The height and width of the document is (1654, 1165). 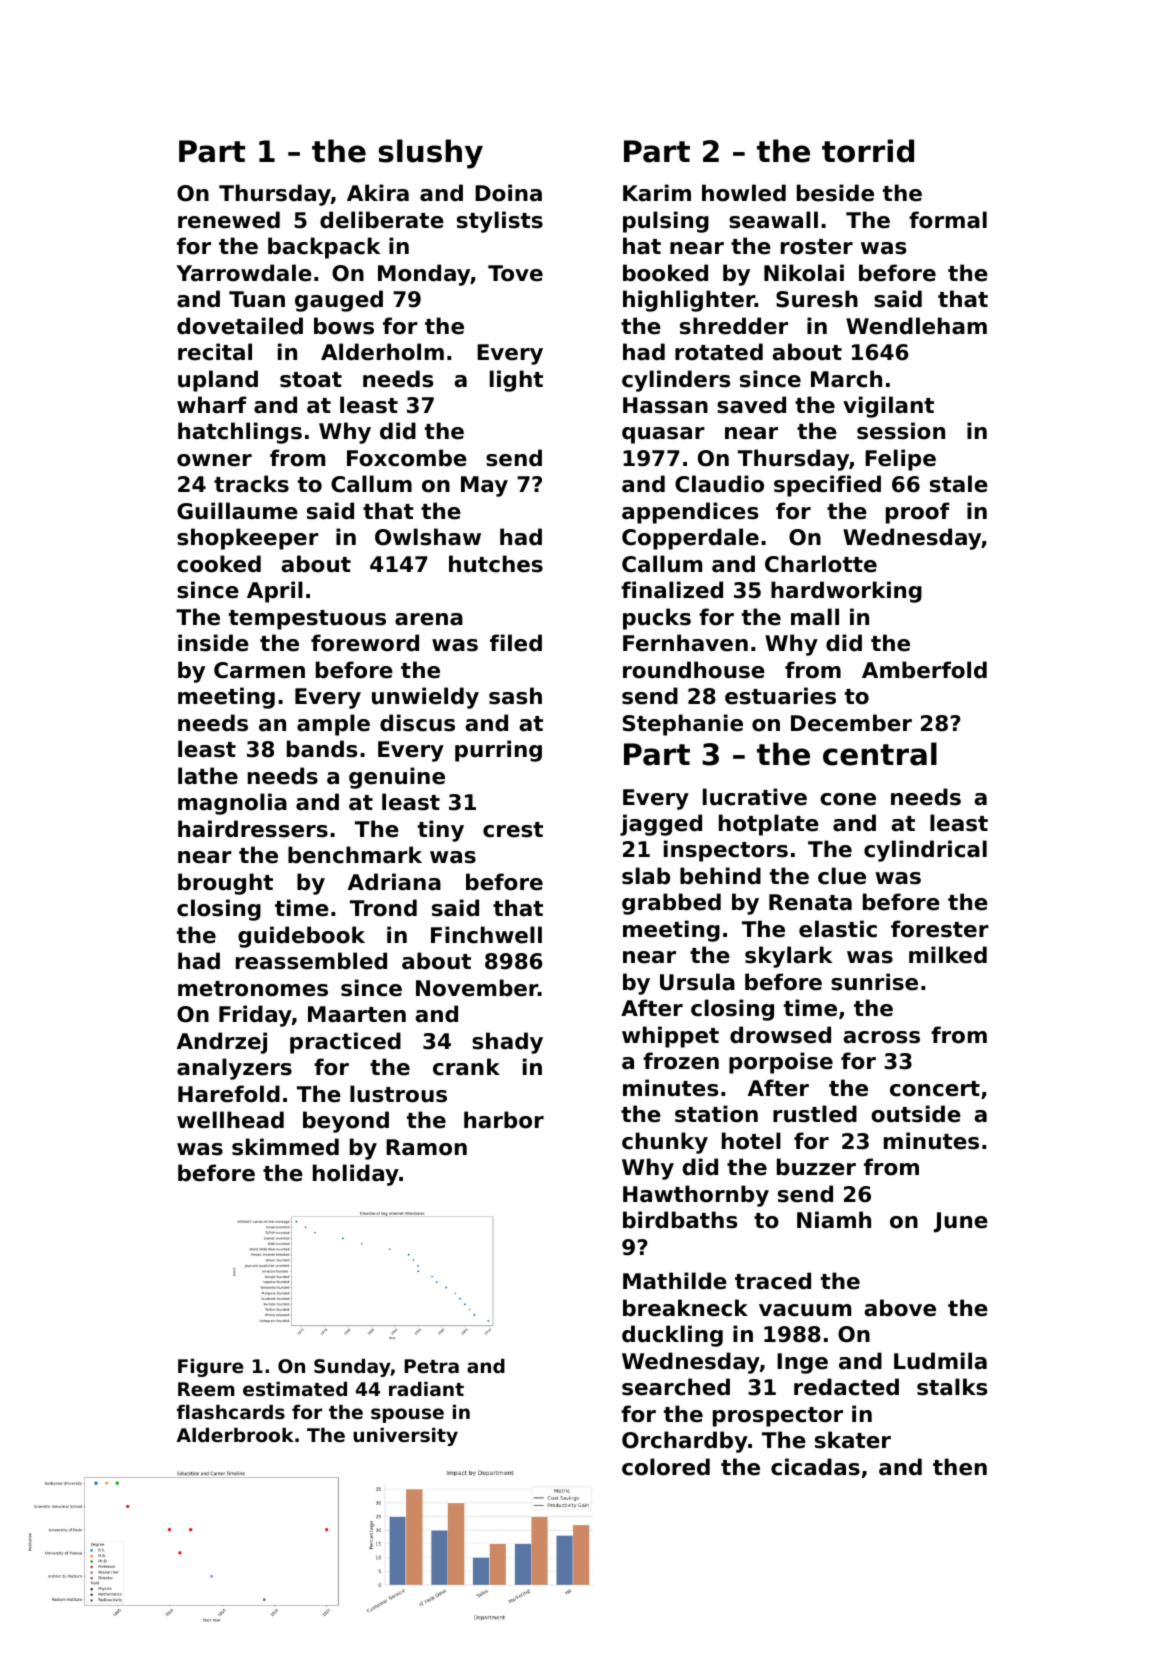 What do you see at coordinates (657, 193) in the document?
I see `Karim` at bounding box center [657, 193].
